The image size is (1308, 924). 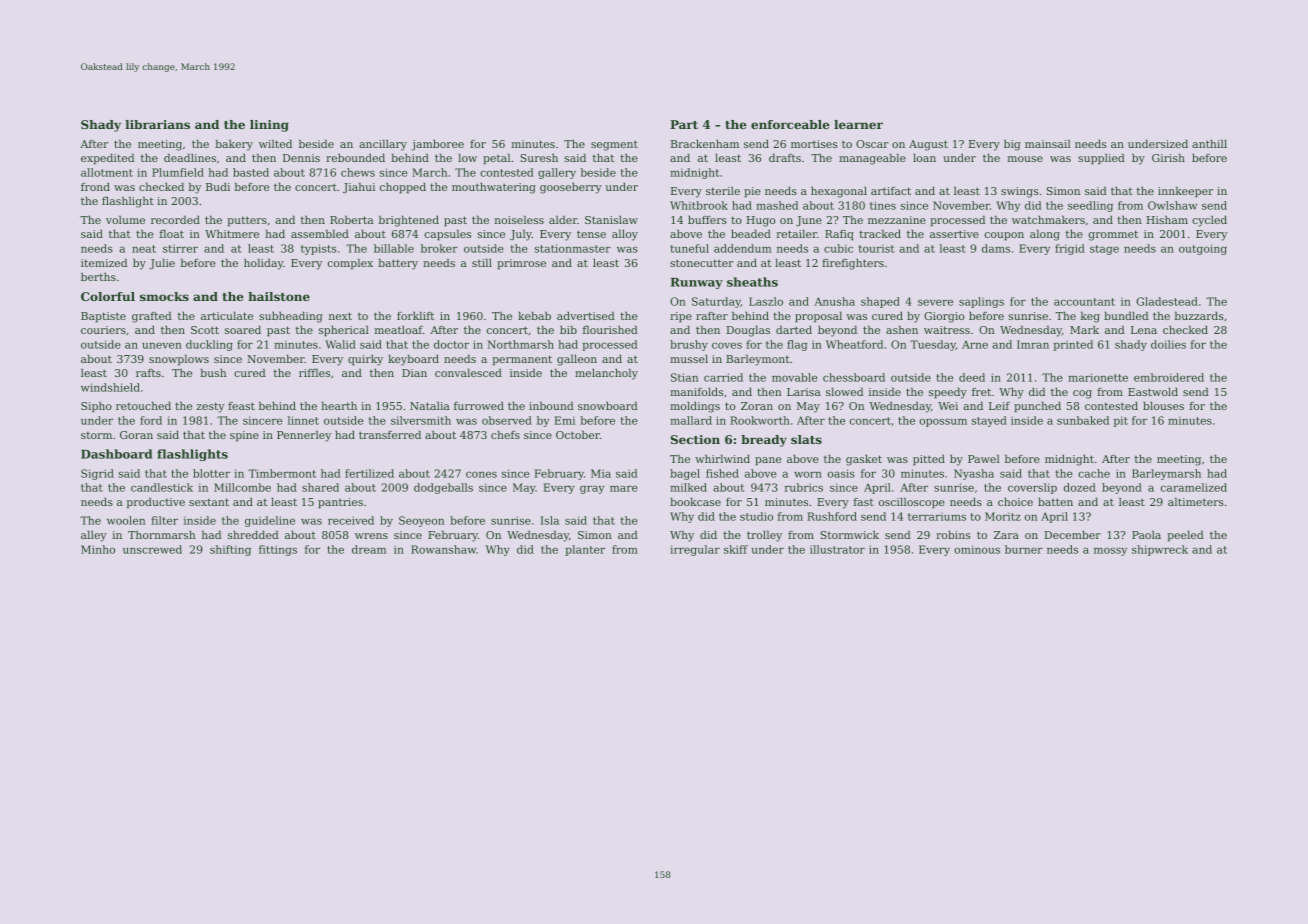 I want to click on Minho, so click(x=98, y=549).
